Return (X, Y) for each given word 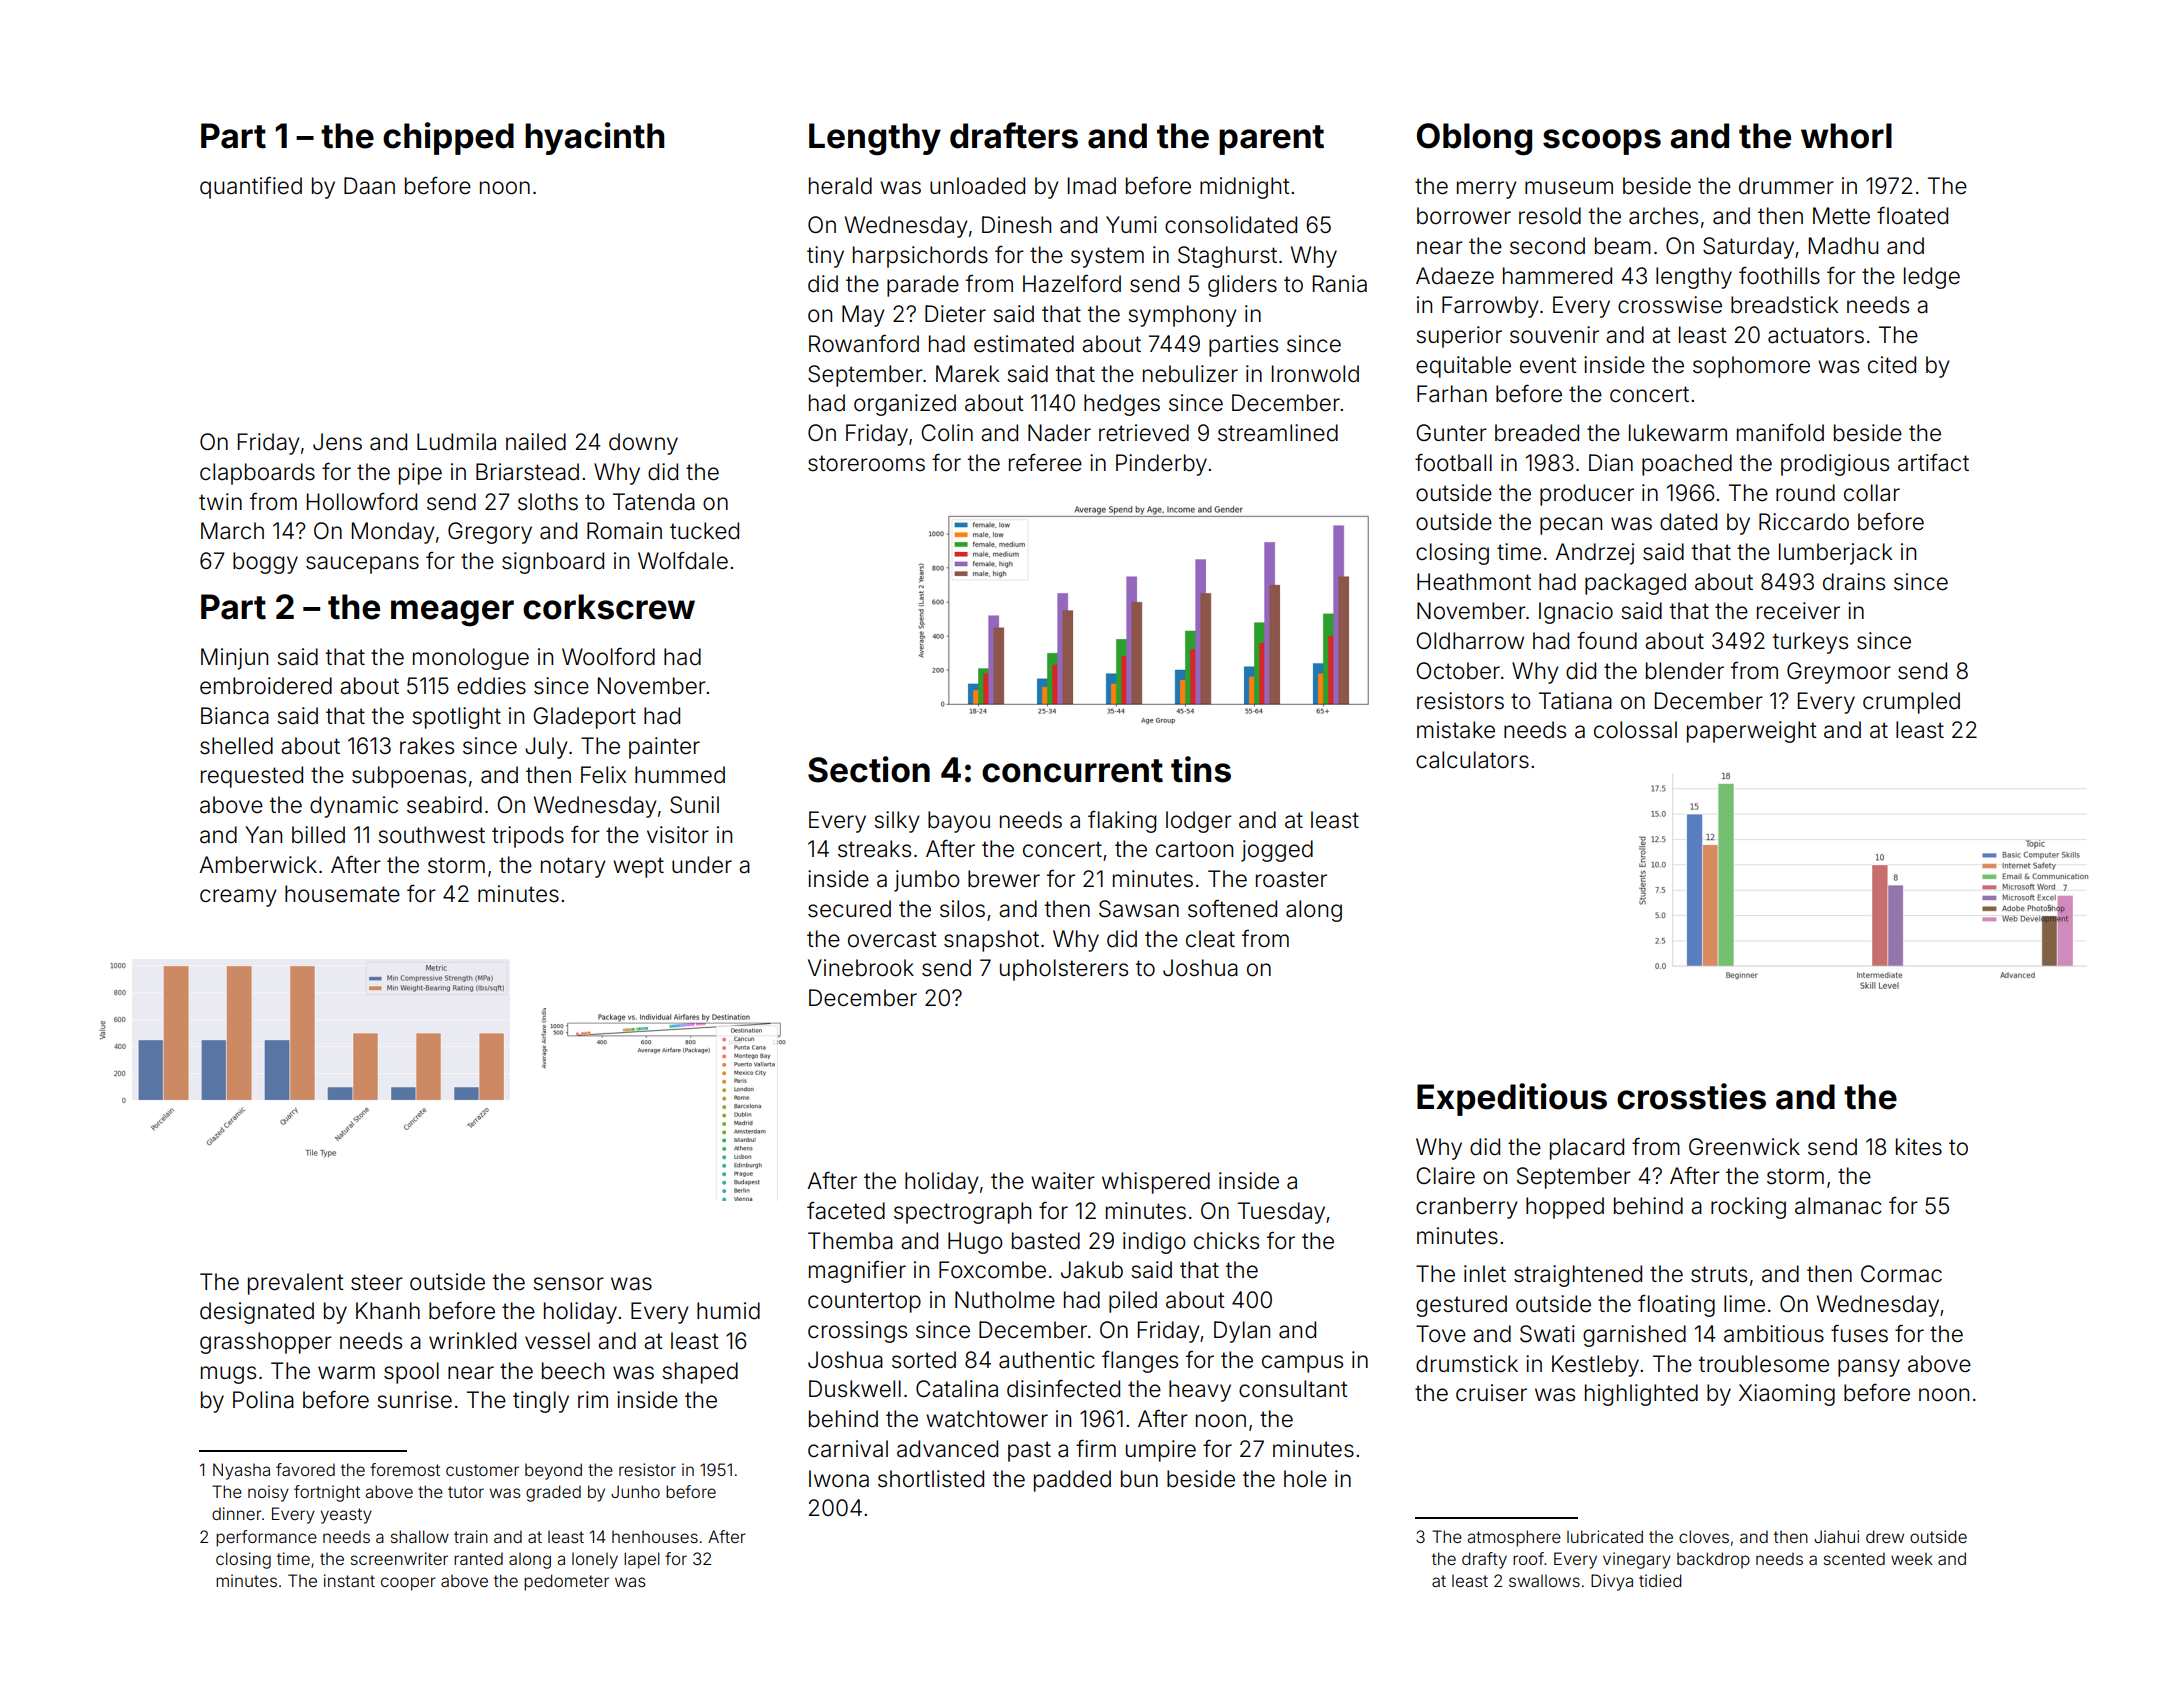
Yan (263, 835)
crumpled (1911, 703)
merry (1487, 190)
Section (869, 769)
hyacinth (594, 138)
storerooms (866, 463)
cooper (408, 1584)
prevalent (296, 1284)
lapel (642, 1560)
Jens (337, 442)
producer (1587, 495)
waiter (1063, 1181)
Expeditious (1512, 1099)
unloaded (977, 186)
